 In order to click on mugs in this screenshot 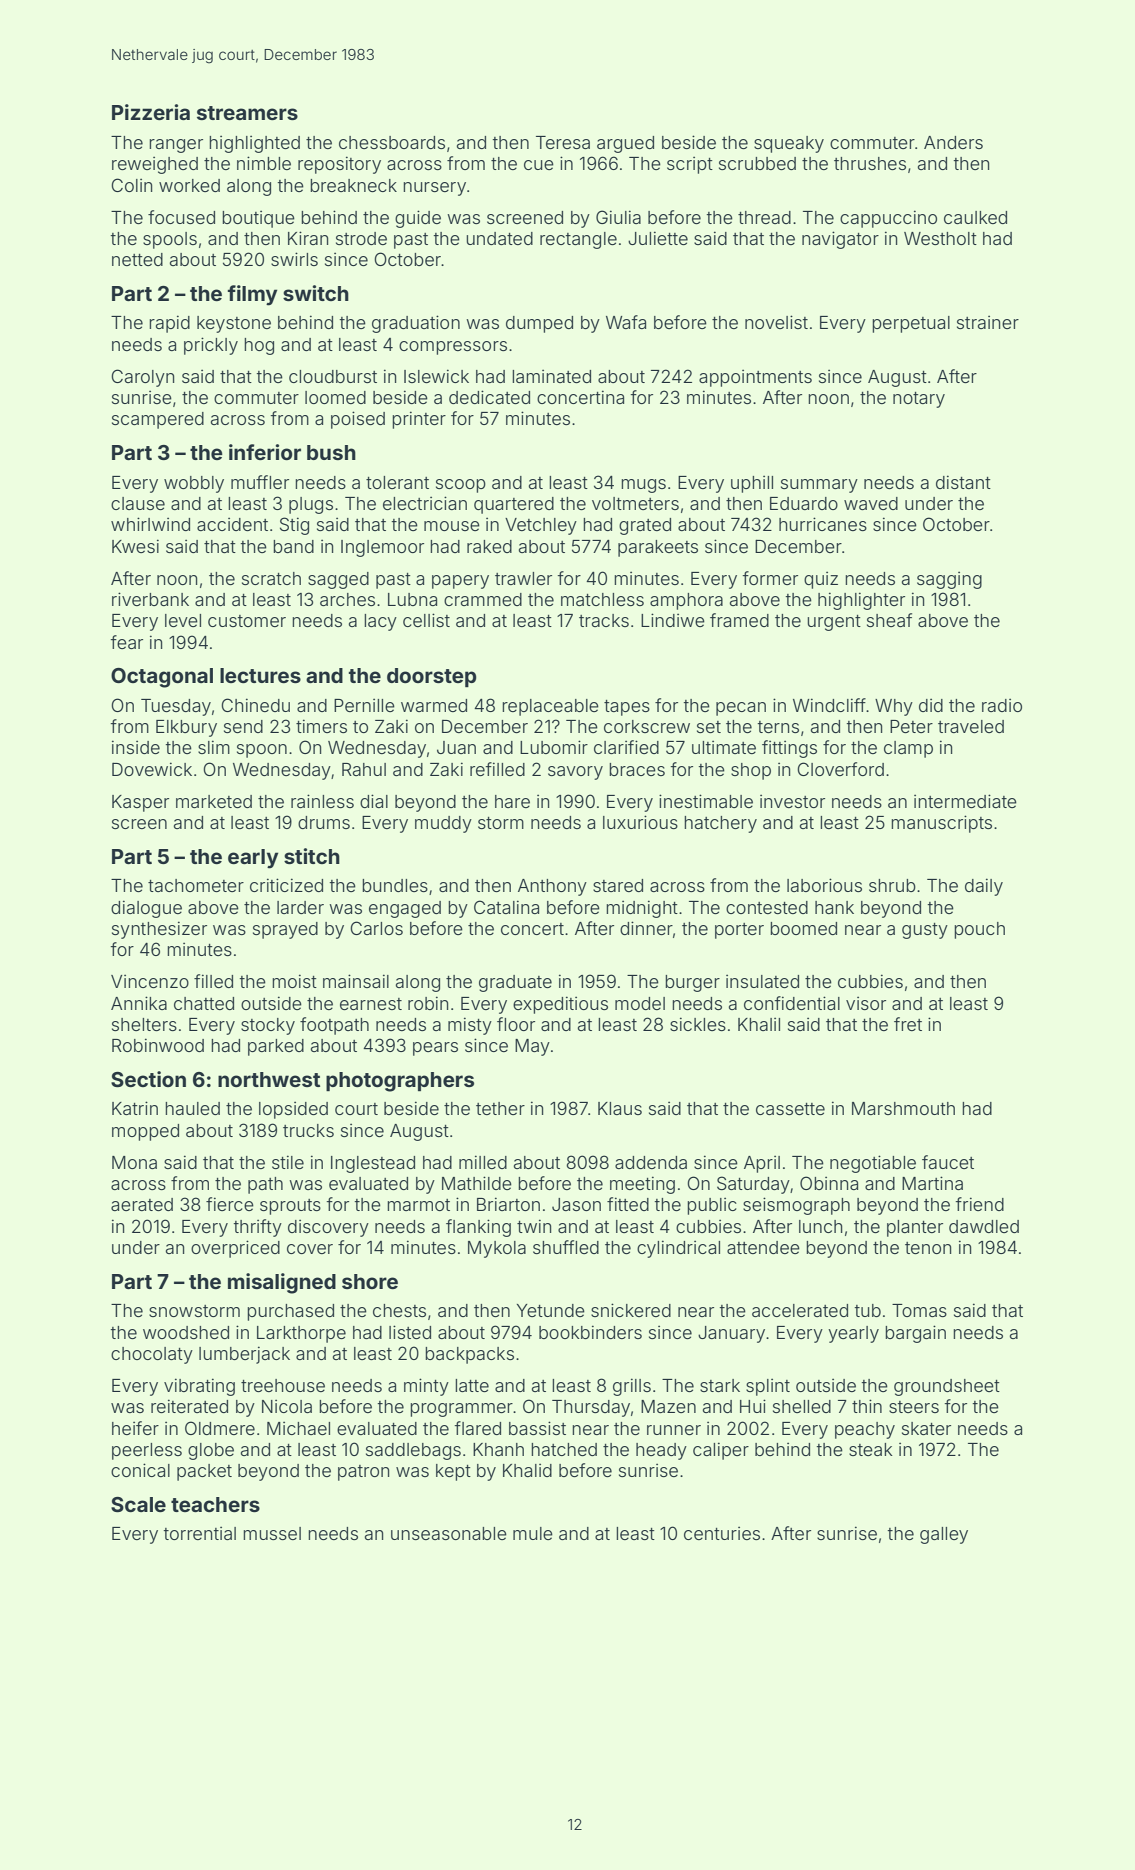, I will do `click(643, 486)`.
